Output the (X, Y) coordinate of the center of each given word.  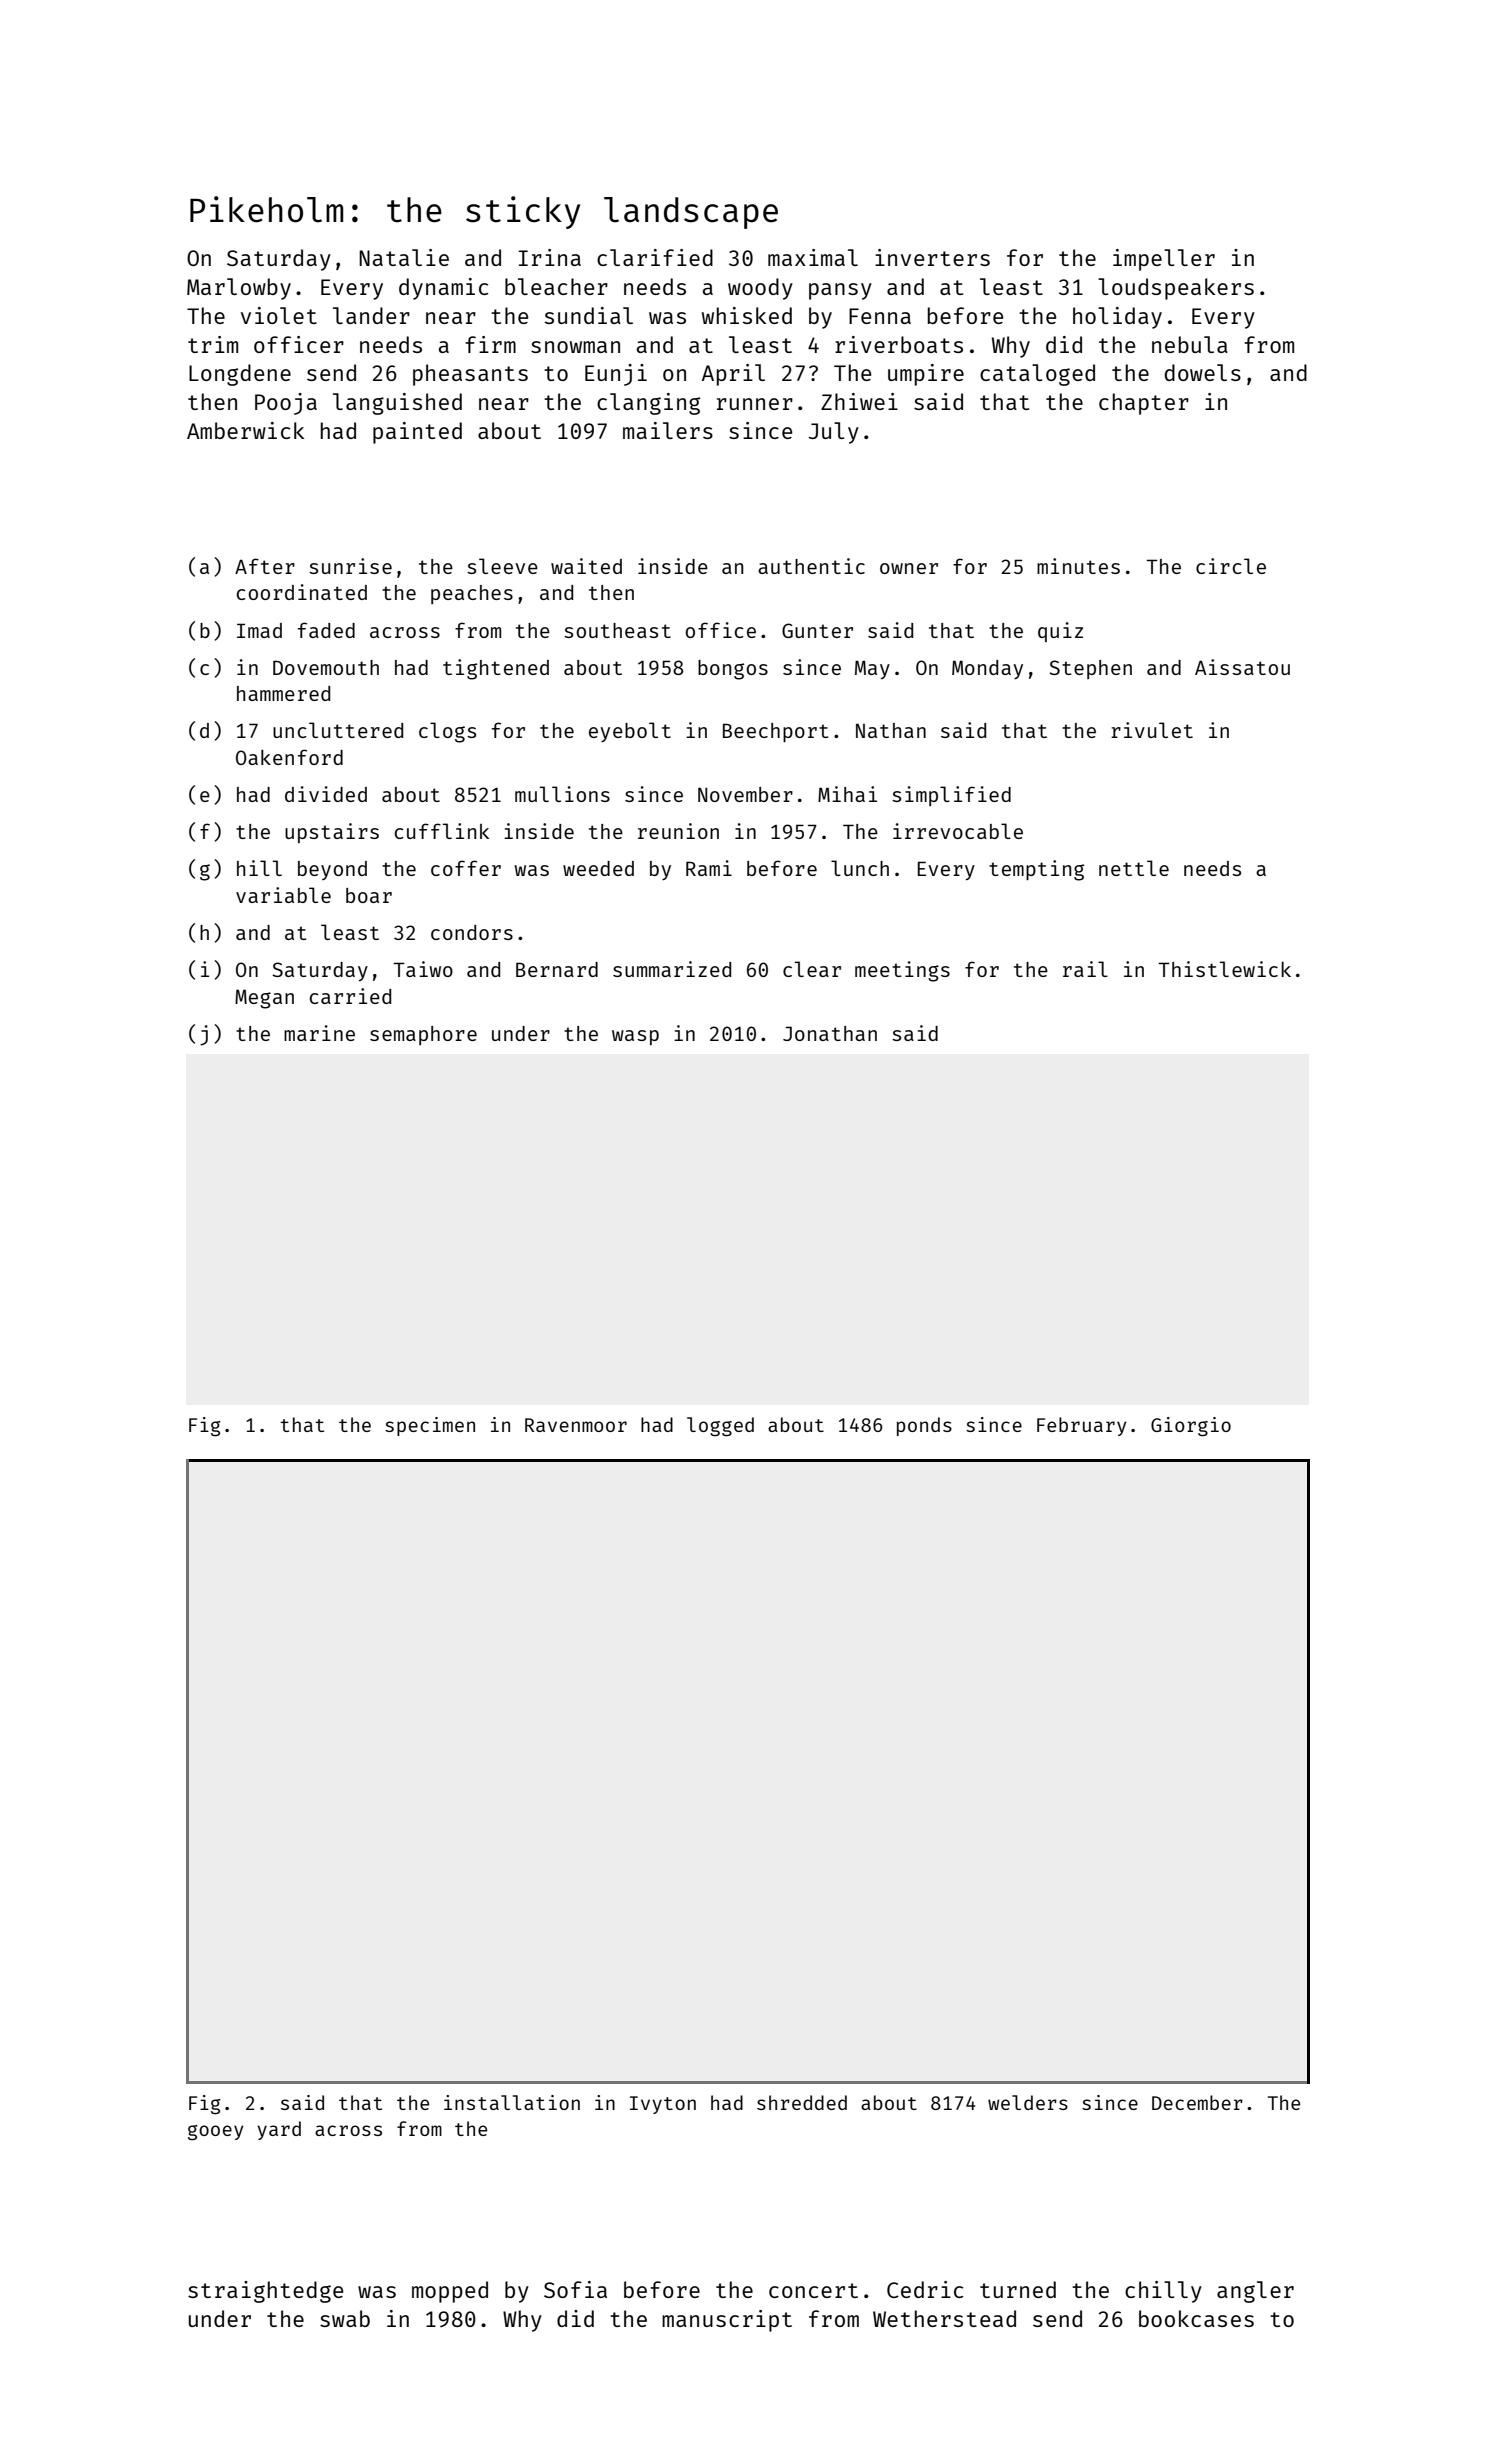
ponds (924, 1426)
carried (350, 996)
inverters (932, 257)
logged (720, 1427)
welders (1028, 2102)
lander (371, 315)
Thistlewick (1224, 969)
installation (512, 2102)
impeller (1164, 260)
